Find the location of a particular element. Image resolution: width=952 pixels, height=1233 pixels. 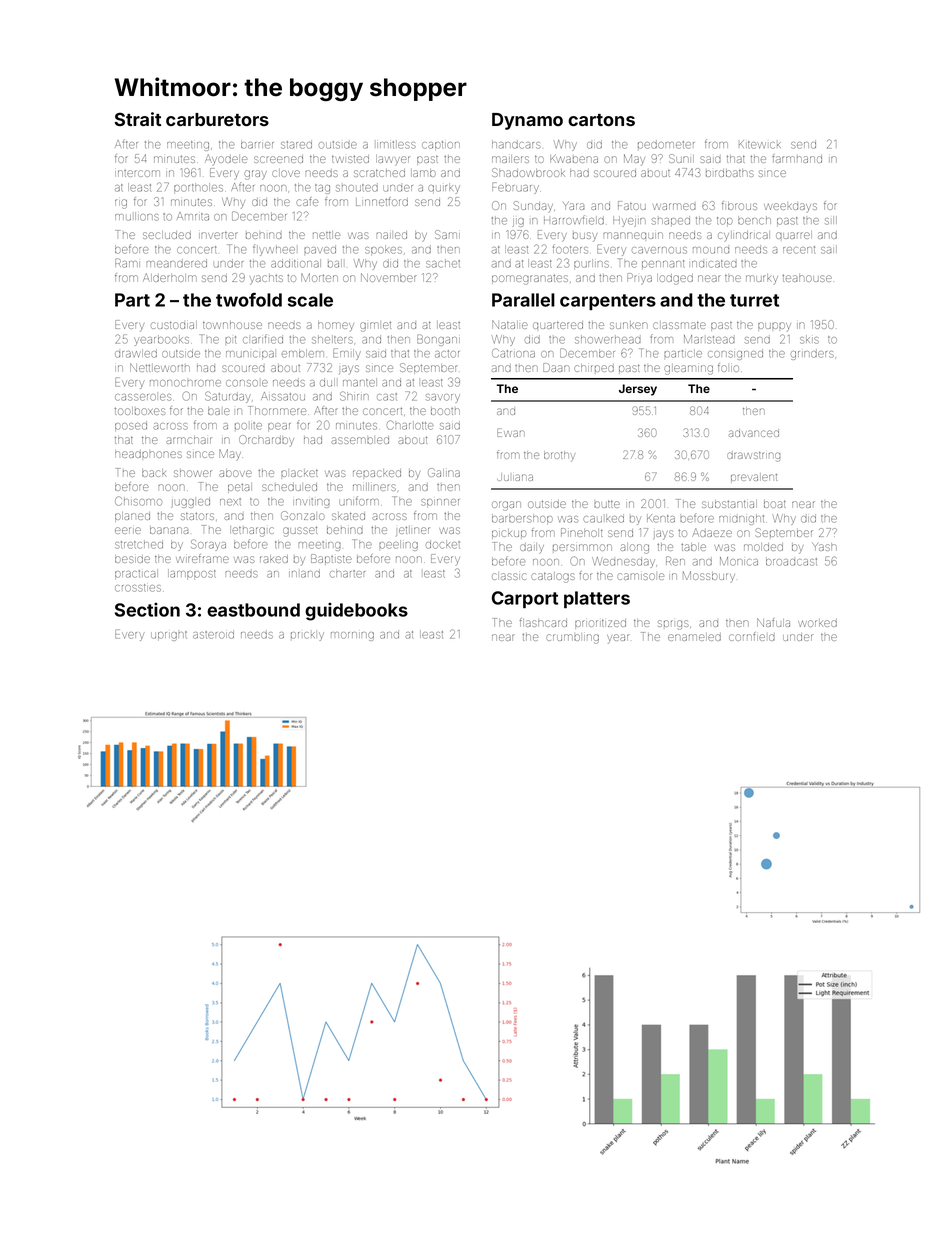

console is located at coordinates (247, 383).
